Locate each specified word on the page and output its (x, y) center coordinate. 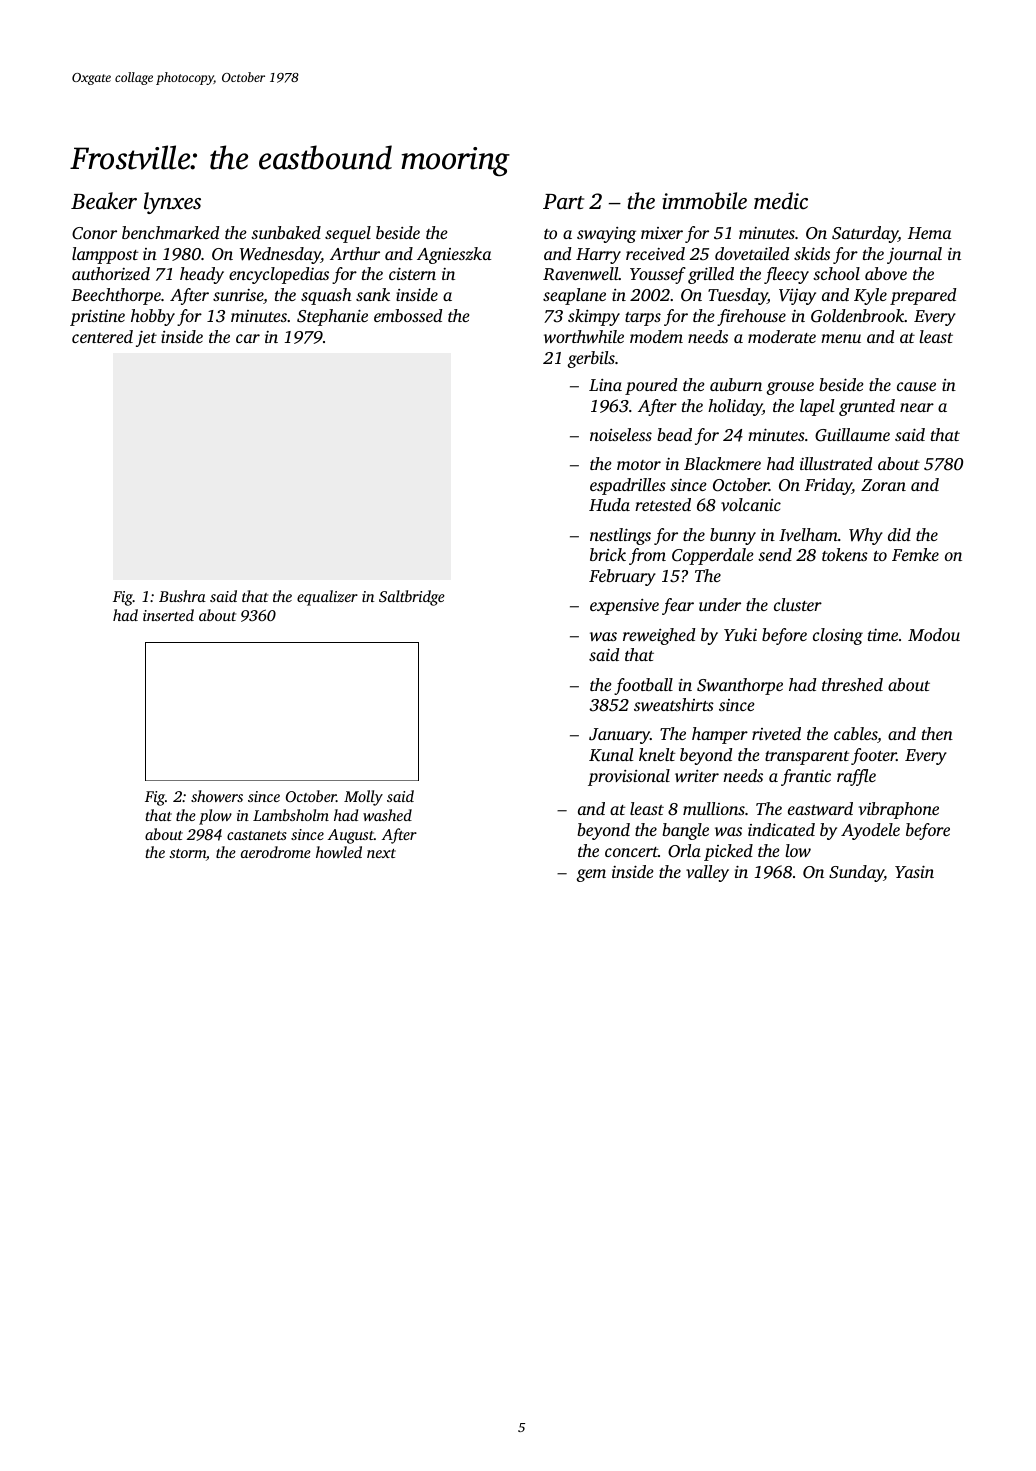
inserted (168, 615)
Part (563, 201)
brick (608, 554)
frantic (806, 777)
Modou (934, 634)
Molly (363, 798)
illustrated (836, 463)
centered (102, 336)
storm (187, 853)
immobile (704, 201)
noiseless (621, 434)
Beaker (104, 201)
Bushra (182, 596)
